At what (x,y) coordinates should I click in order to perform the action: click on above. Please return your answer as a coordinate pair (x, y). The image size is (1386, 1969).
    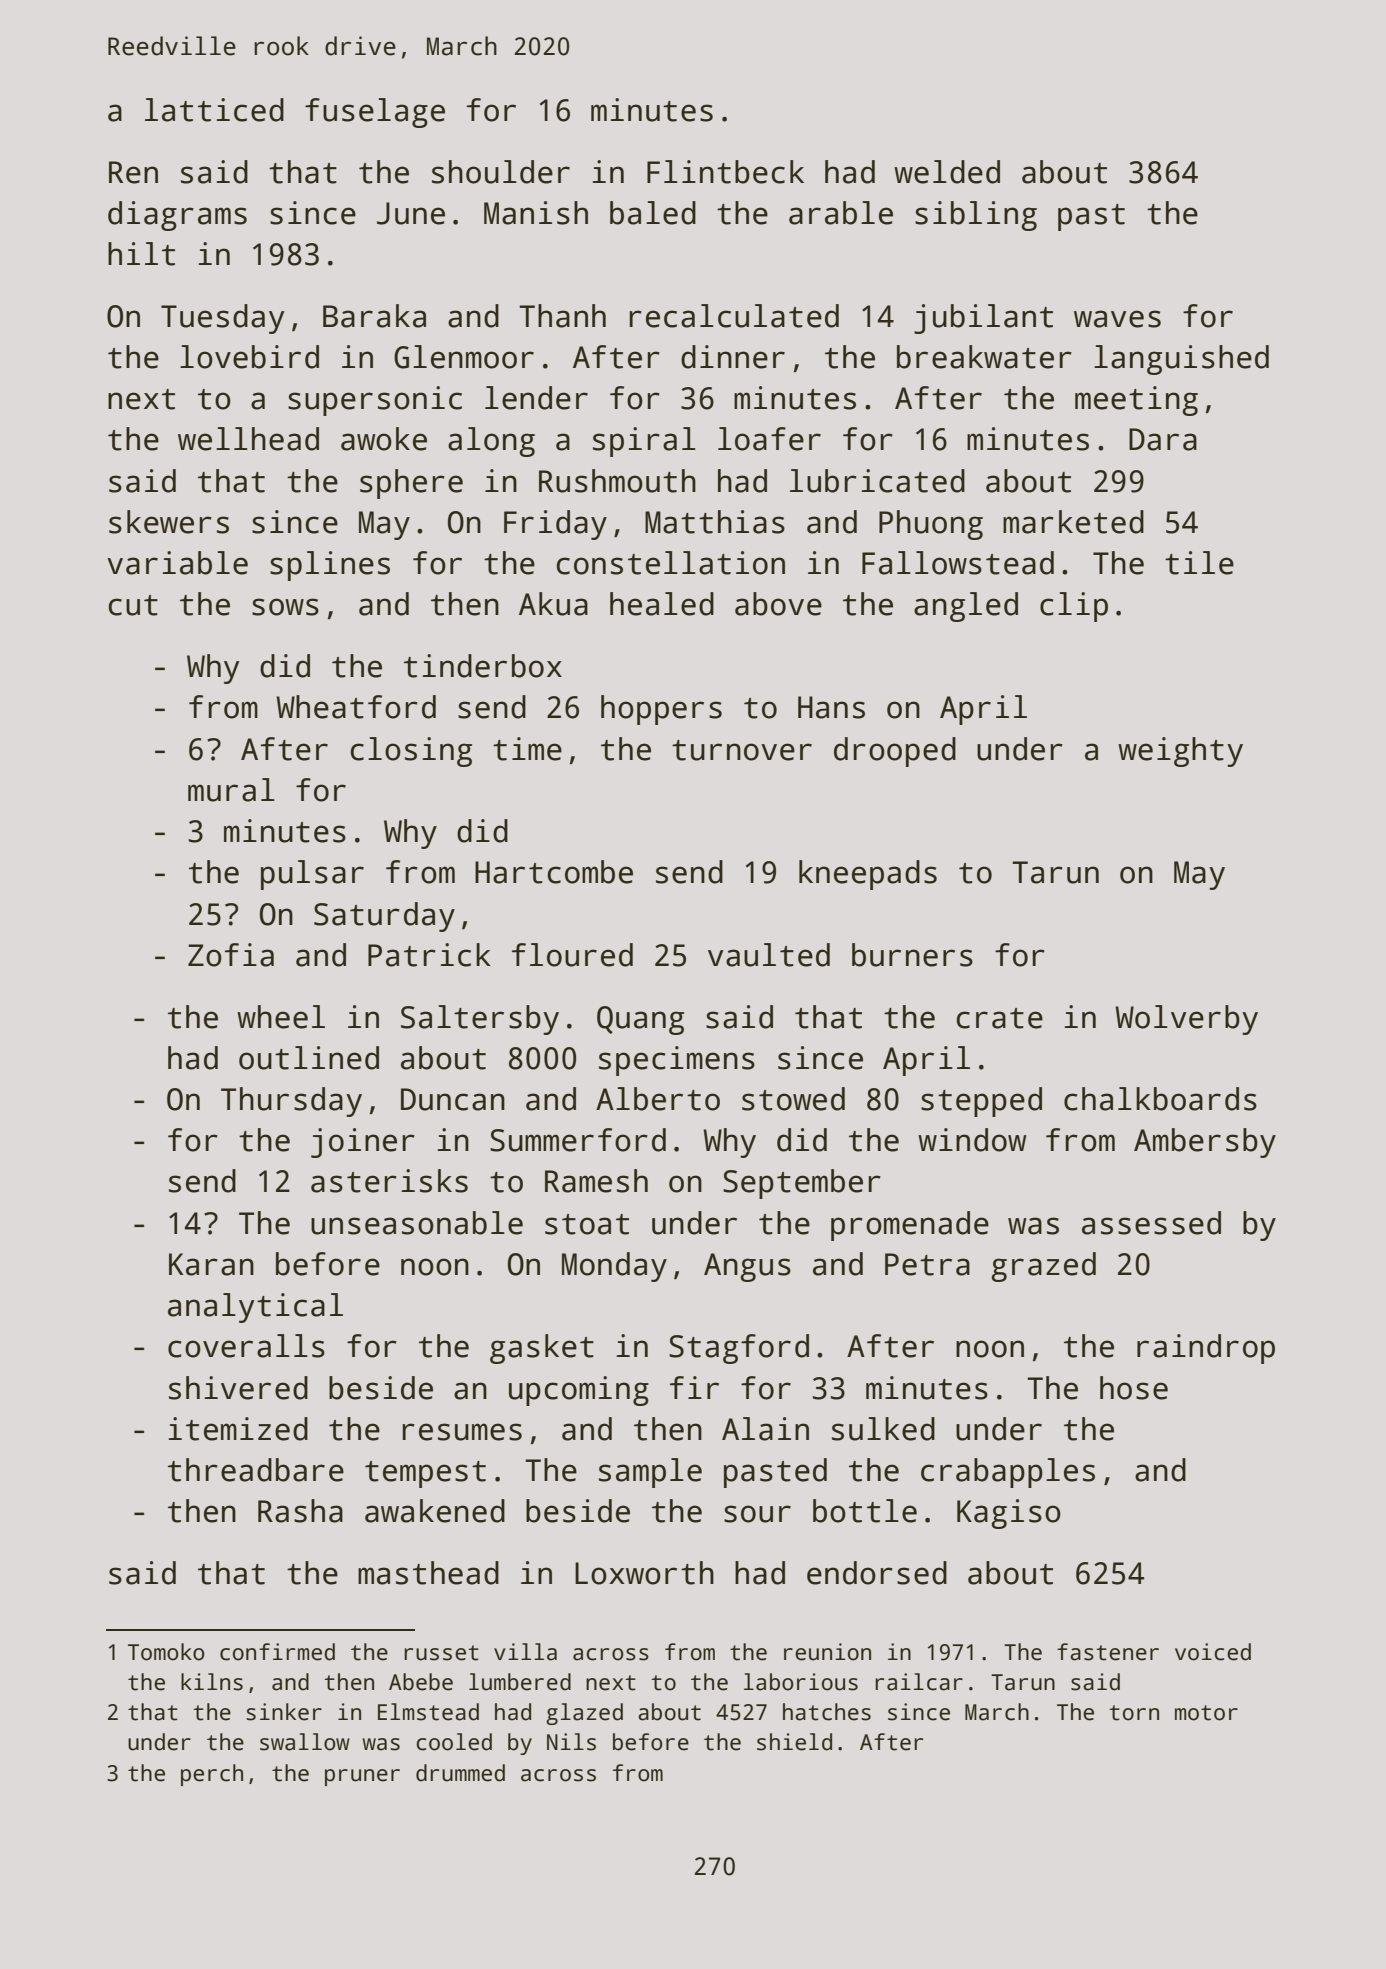
    Looking at the image, I should click on (778, 604).
